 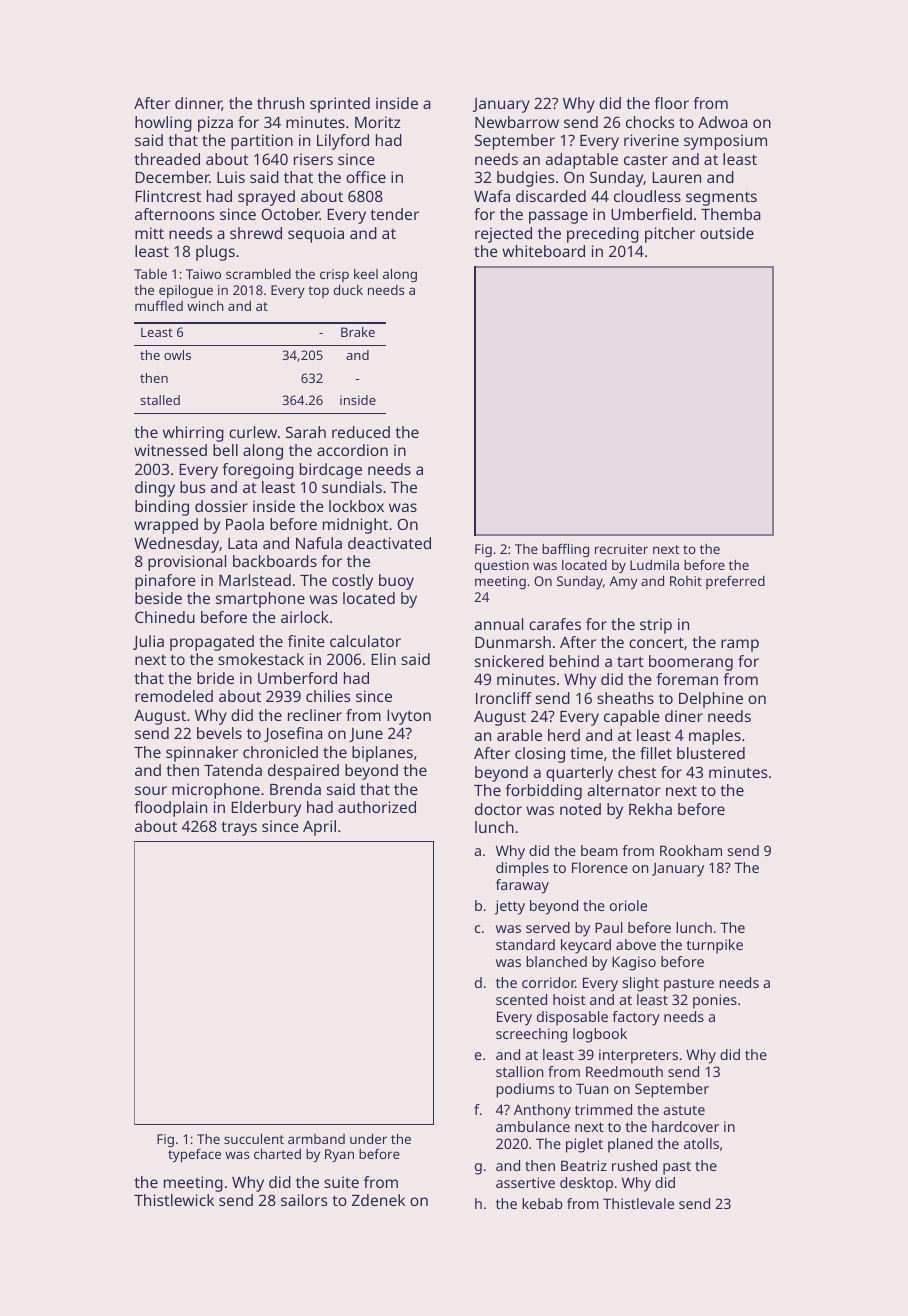 What do you see at coordinates (340, 105) in the page?
I see `sprinted` at bounding box center [340, 105].
